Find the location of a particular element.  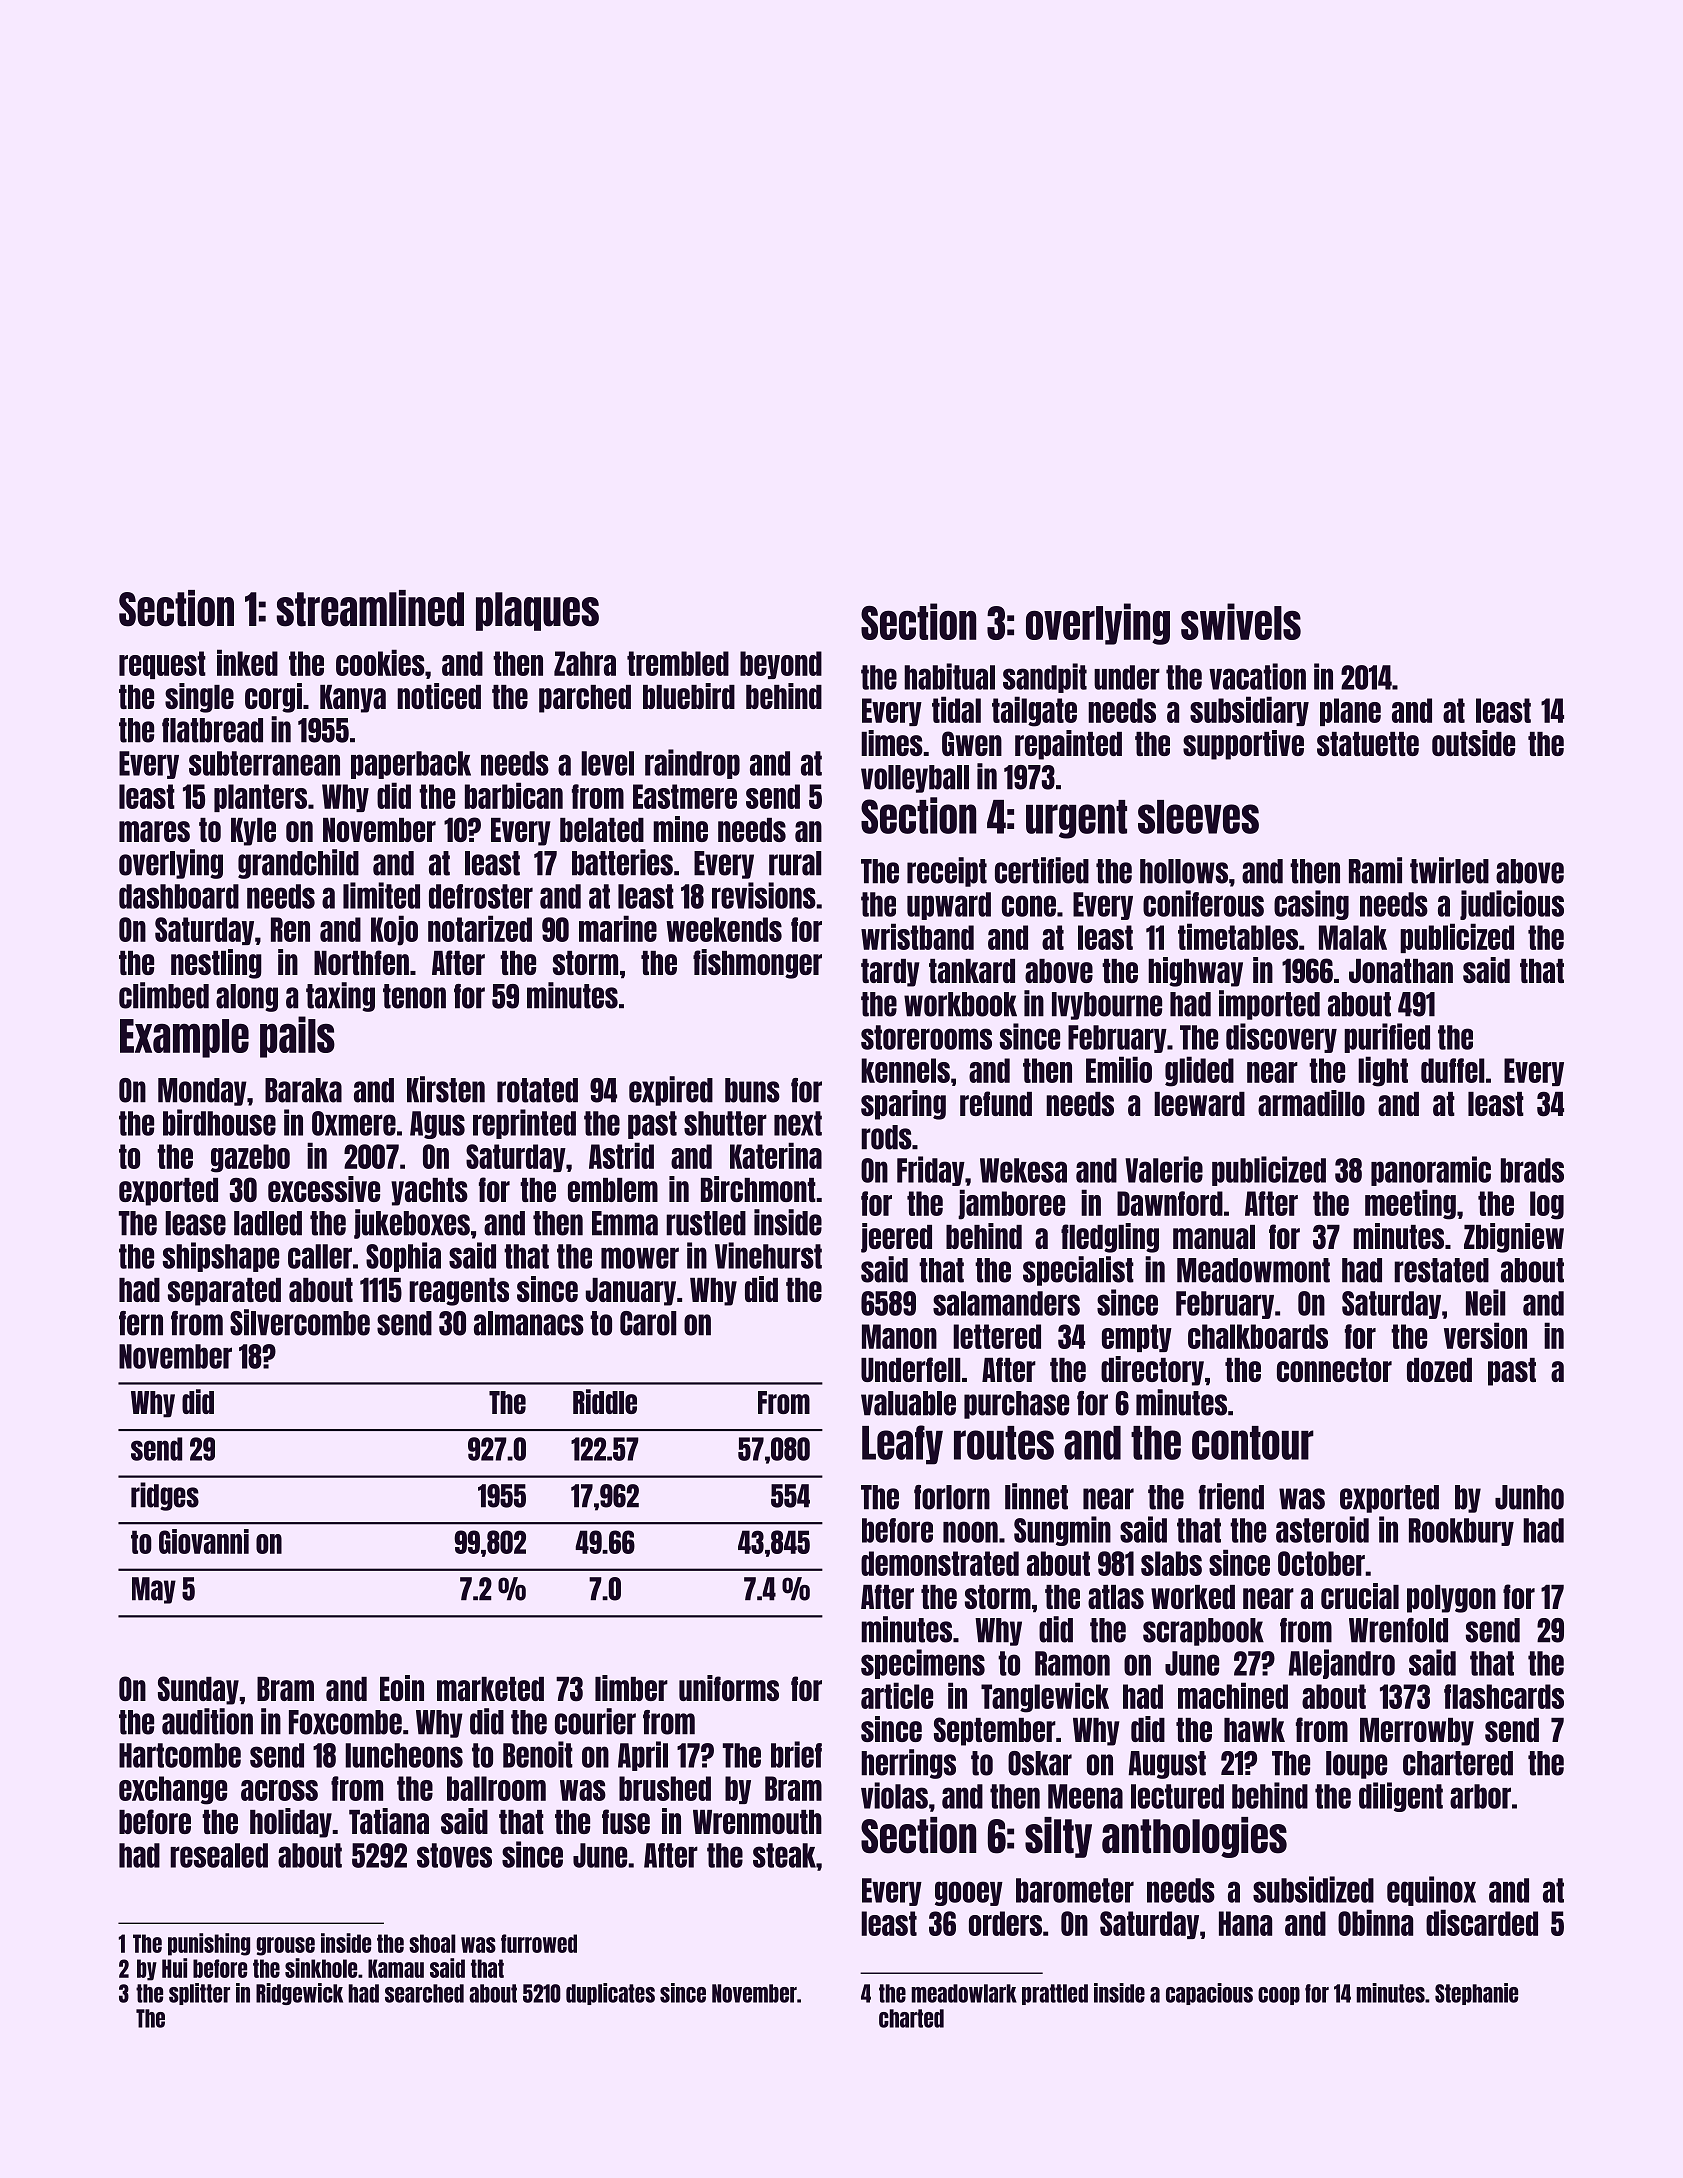

climbed is located at coordinates (164, 995).
